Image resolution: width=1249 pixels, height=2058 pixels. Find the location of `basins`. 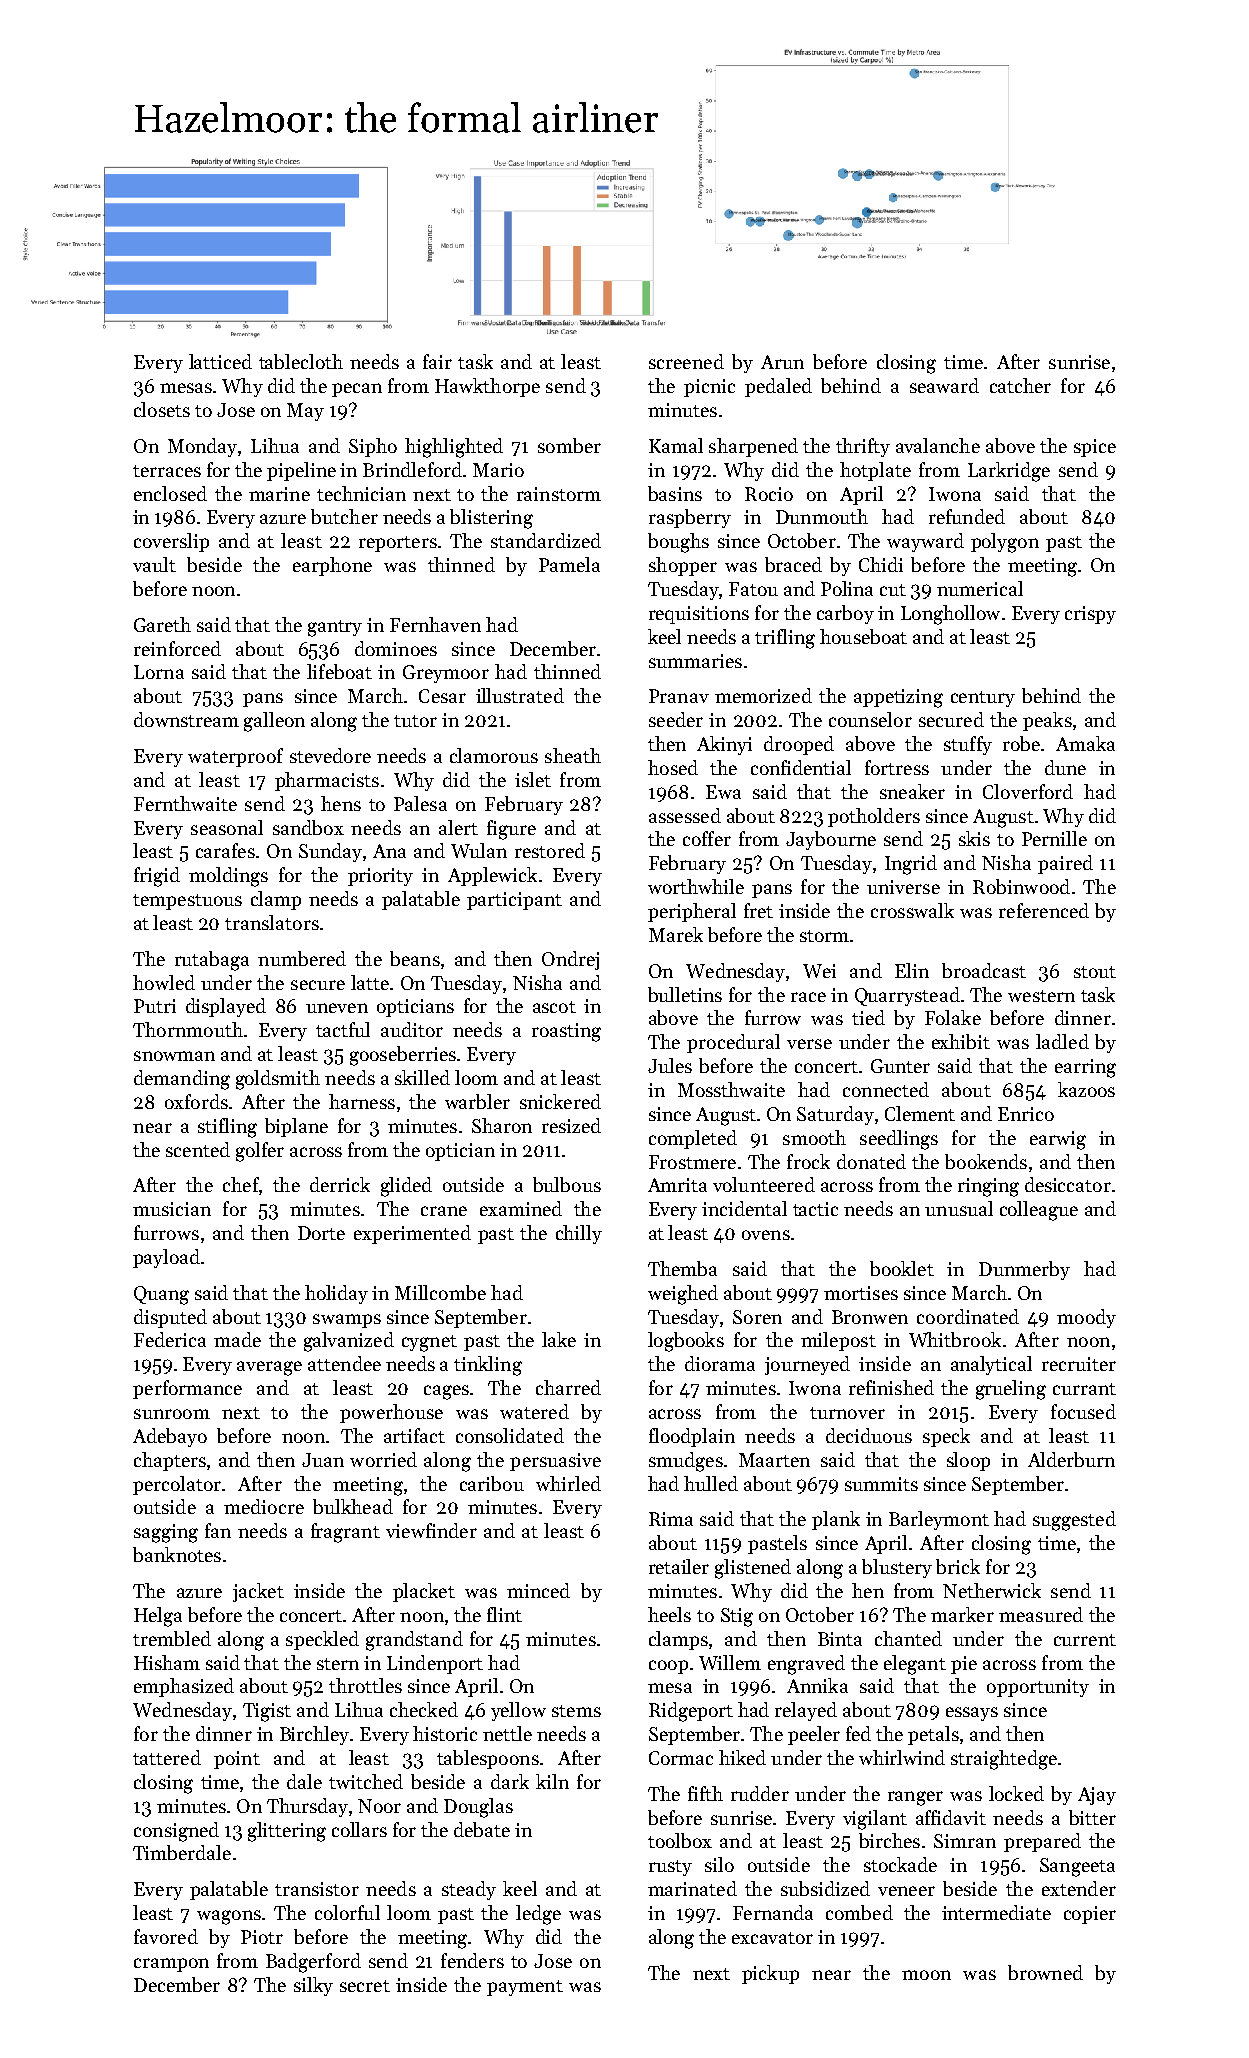

basins is located at coordinates (675, 493).
